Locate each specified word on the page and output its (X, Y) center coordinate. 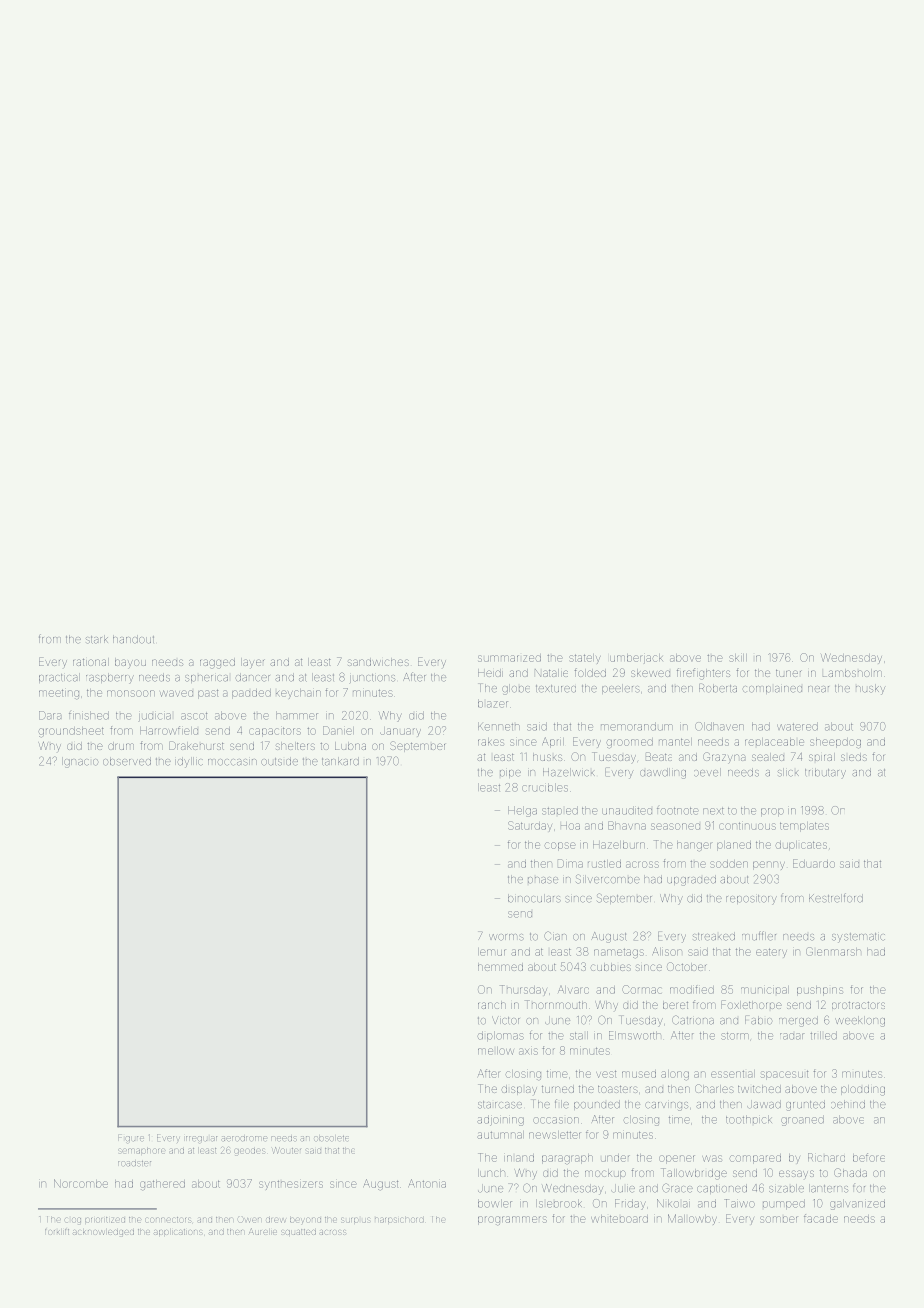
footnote (678, 811)
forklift (57, 1232)
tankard (340, 761)
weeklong (860, 1021)
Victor (506, 1020)
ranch (492, 1005)
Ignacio (80, 762)
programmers (512, 1220)
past (208, 694)
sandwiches (378, 662)
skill (738, 658)
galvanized (857, 1204)
